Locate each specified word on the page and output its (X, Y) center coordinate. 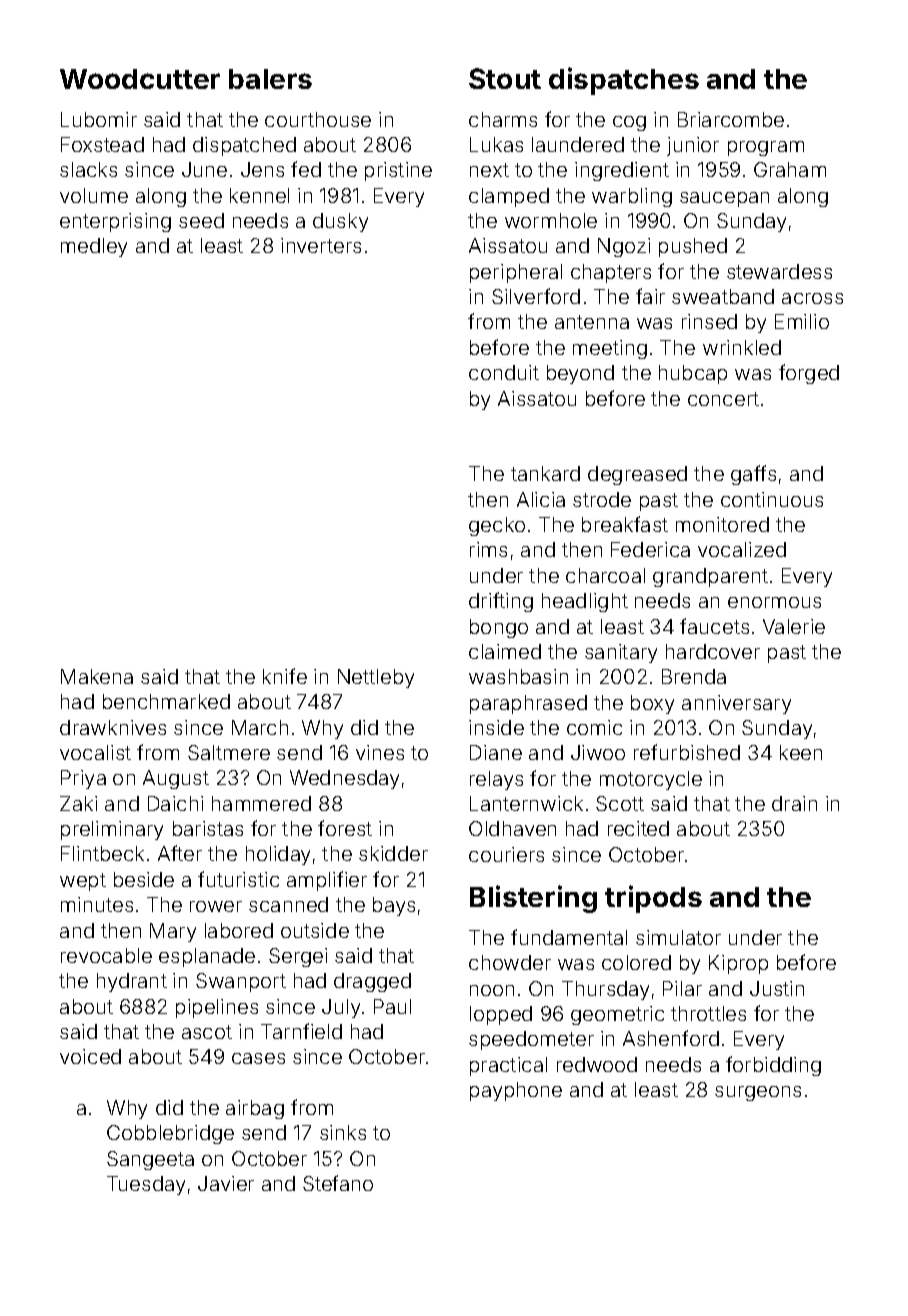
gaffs (753, 475)
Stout (505, 78)
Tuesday (146, 1185)
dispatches (624, 81)
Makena (97, 676)
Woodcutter (140, 79)
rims (488, 549)
